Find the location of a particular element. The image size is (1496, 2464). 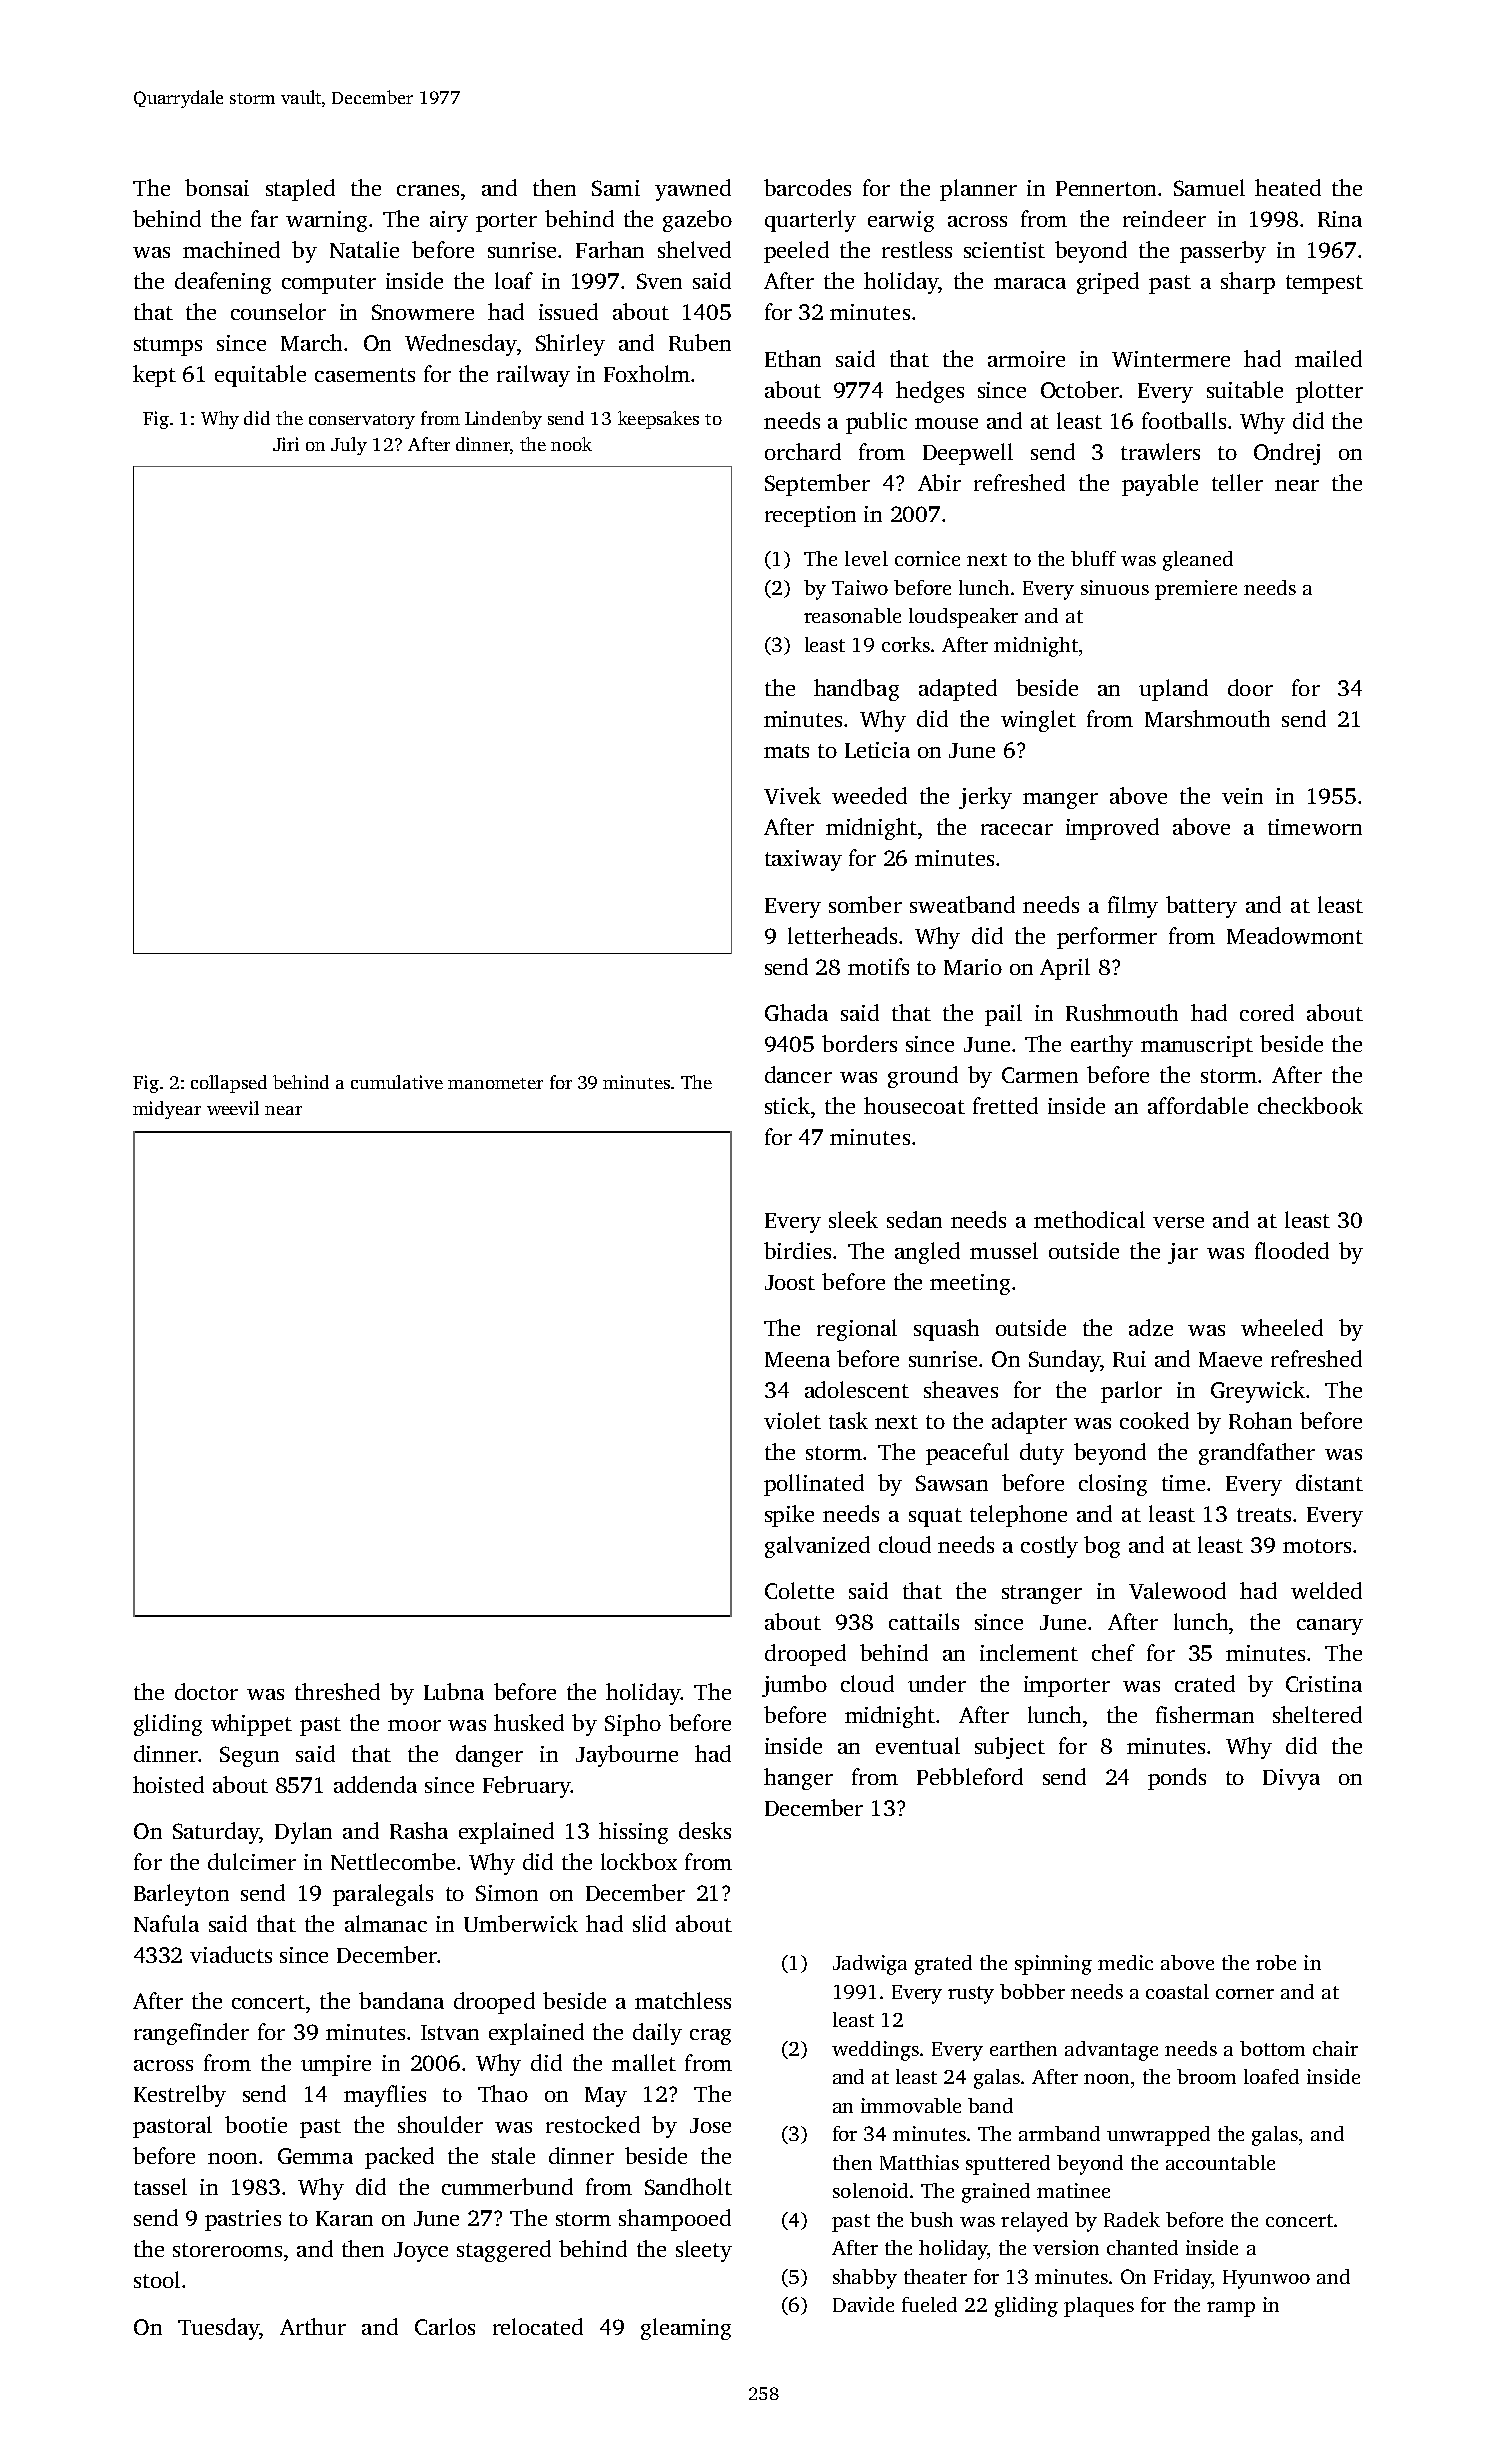

weevil is located at coordinates (233, 1108).
